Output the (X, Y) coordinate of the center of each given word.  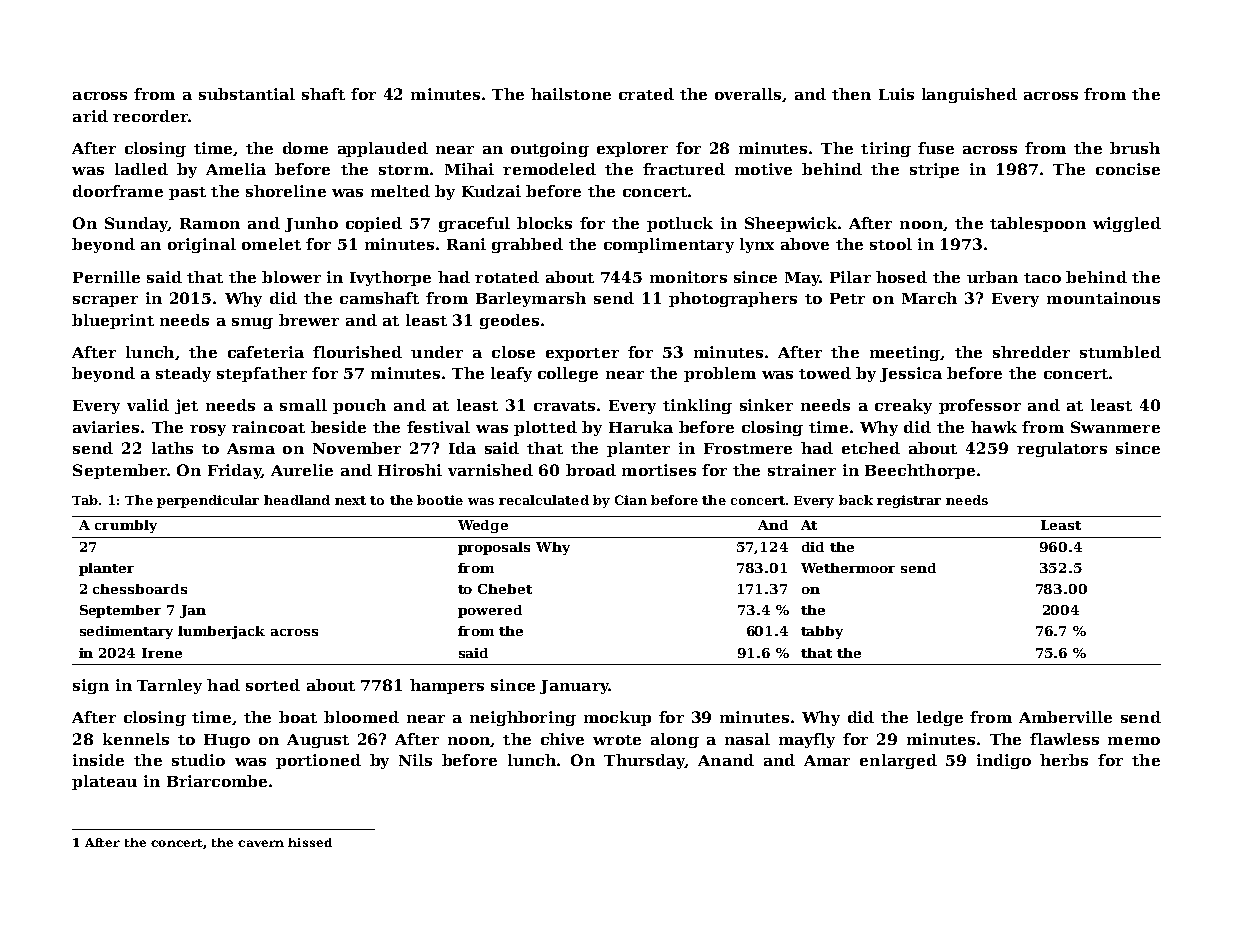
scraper (105, 301)
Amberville (1065, 717)
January (574, 687)
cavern (261, 843)
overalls (748, 94)
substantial (247, 94)
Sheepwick (791, 224)
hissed (310, 842)
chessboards (140, 589)
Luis (896, 94)
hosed (901, 277)
